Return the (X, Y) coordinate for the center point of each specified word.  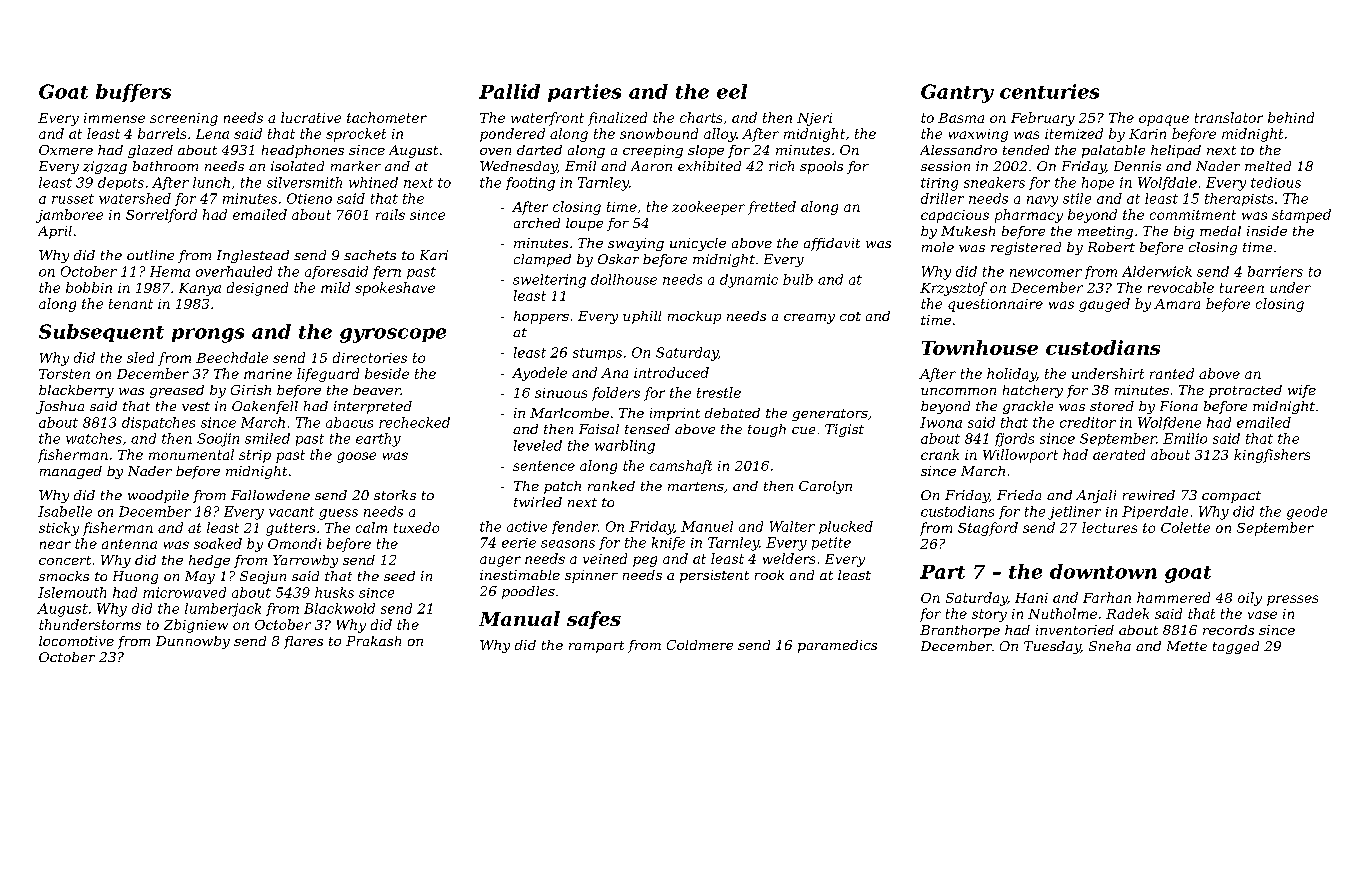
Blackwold (339, 608)
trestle (719, 392)
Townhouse (980, 347)
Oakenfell (265, 407)
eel (732, 91)
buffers (133, 93)
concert (65, 560)
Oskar (618, 259)
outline (150, 255)
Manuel (707, 526)
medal (1220, 231)
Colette (1185, 527)
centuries (1049, 91)
